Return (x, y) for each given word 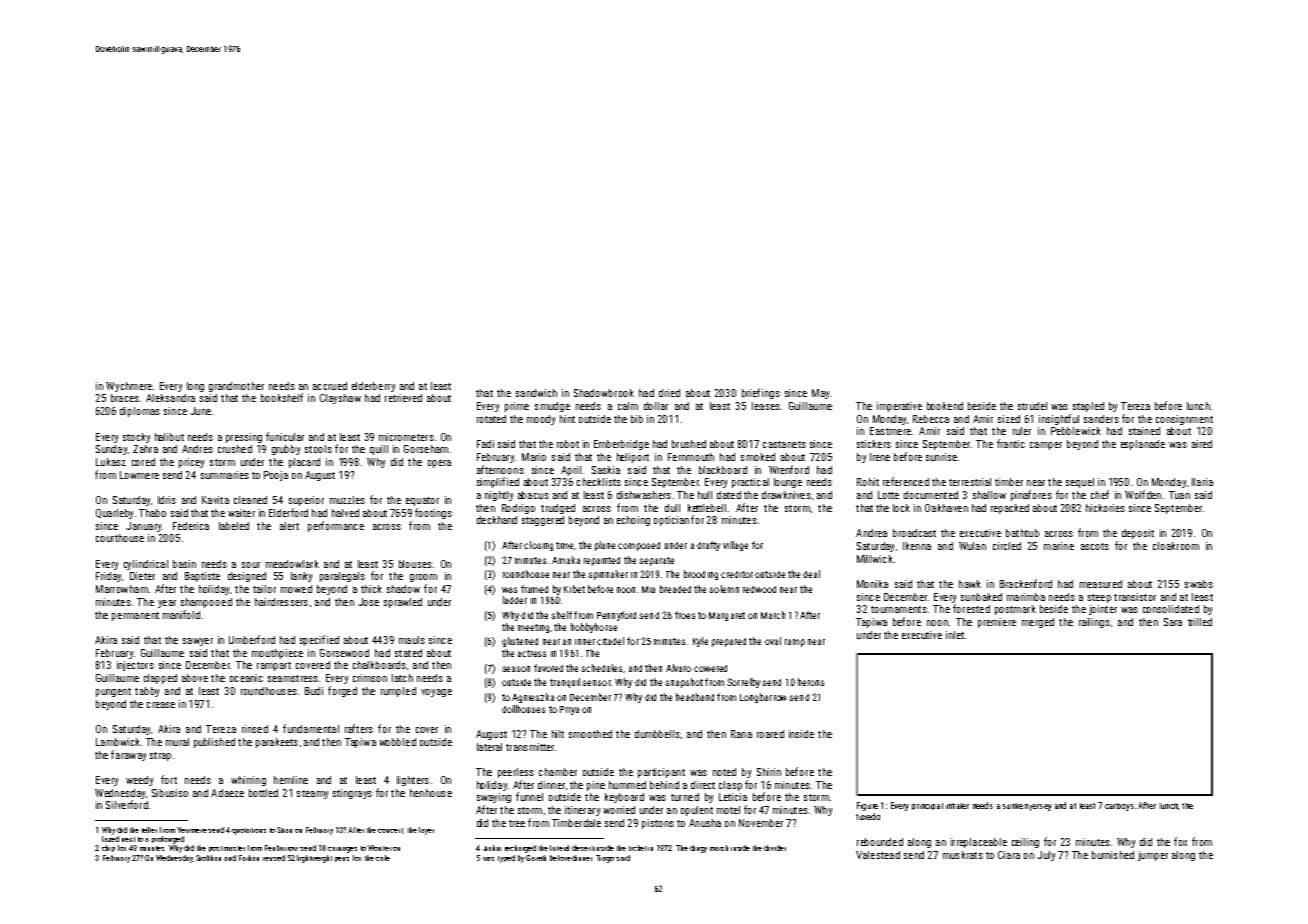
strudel (1032, 406)
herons (811, 682)
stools (318, 449)
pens (342, 859)
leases (766, 406)
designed (247, 577)
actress (532, 653)
